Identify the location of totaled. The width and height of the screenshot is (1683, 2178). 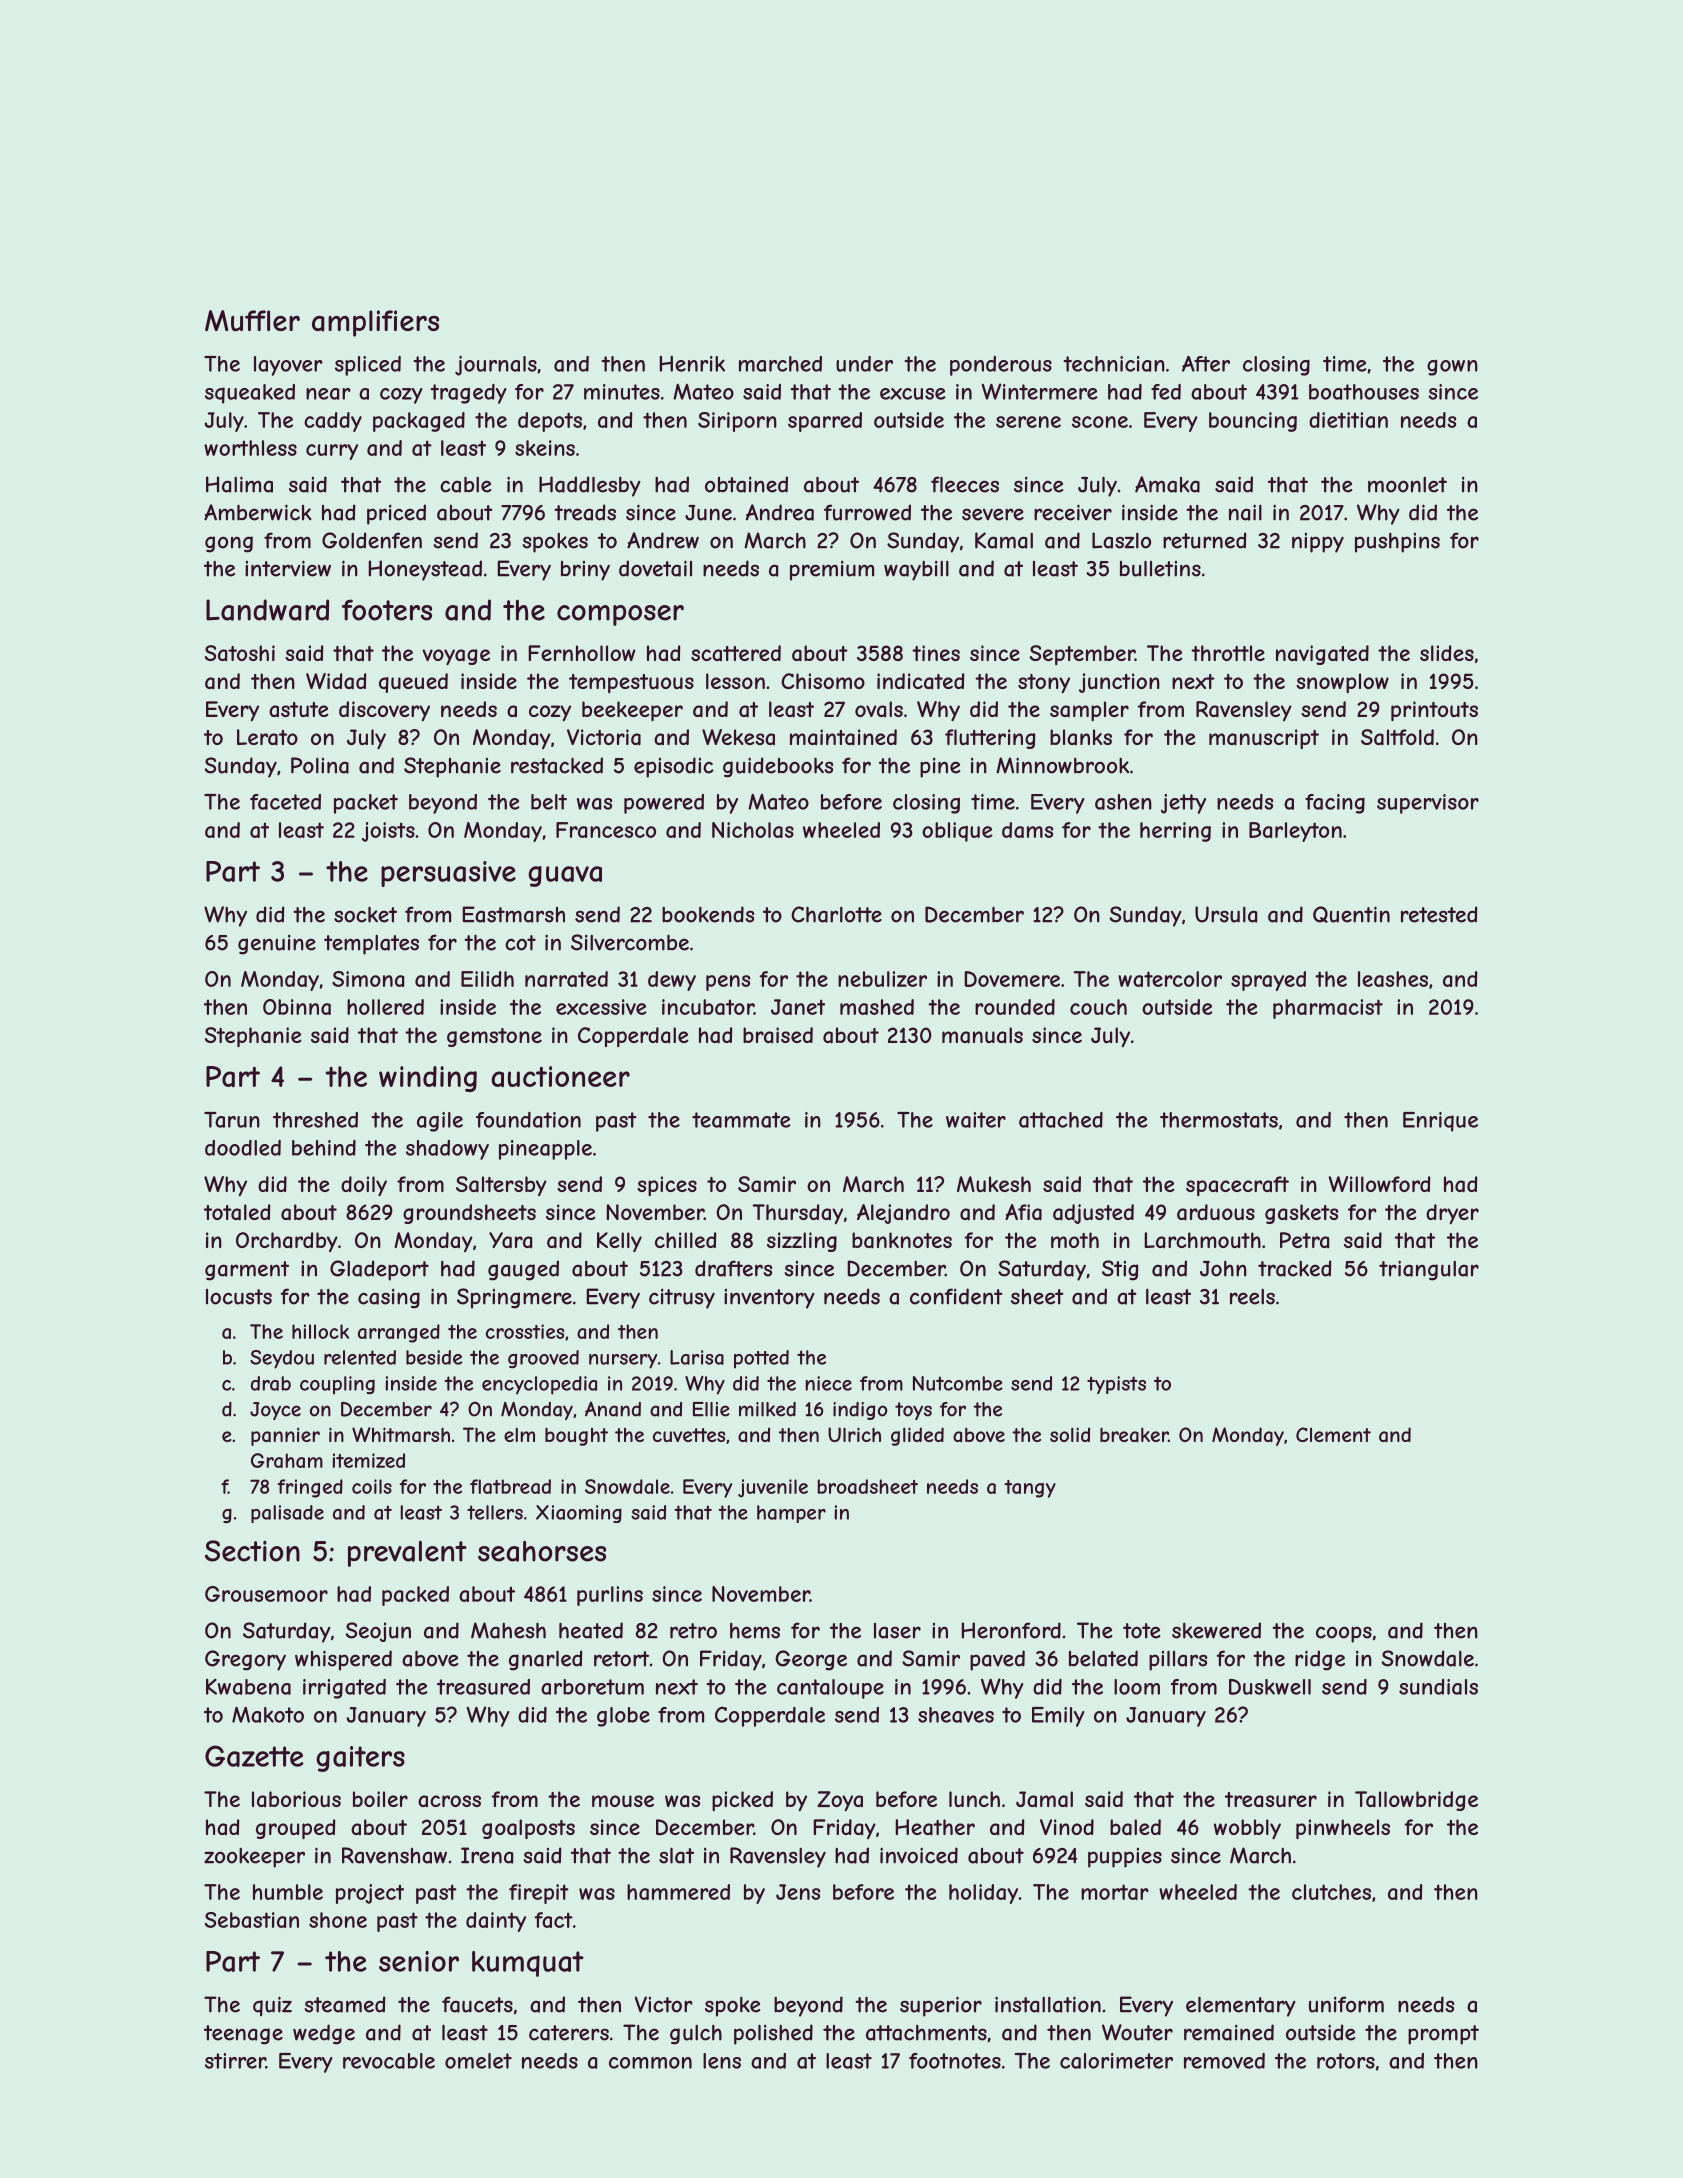
(237, 1212).
